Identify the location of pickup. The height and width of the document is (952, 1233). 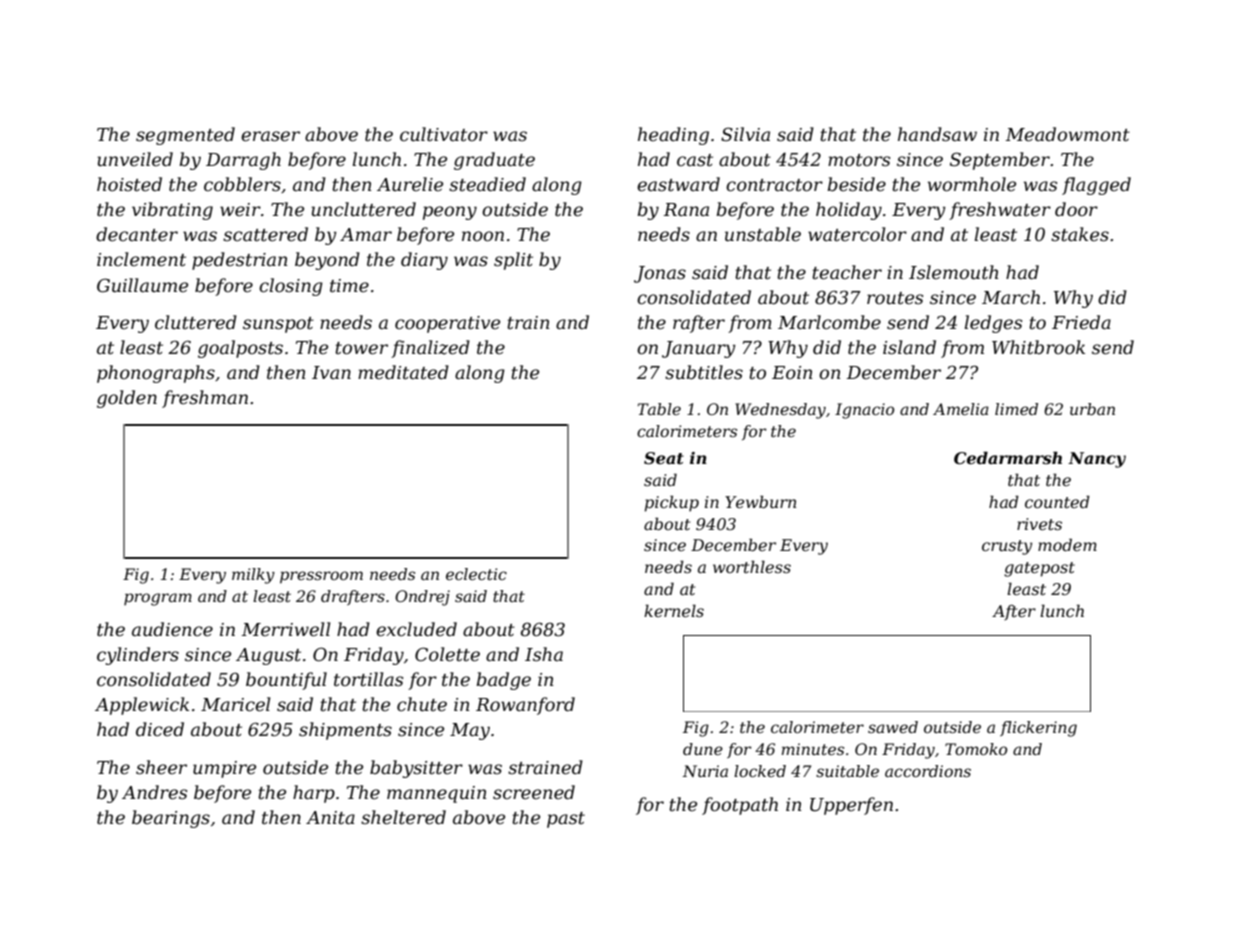
(672, 503).
